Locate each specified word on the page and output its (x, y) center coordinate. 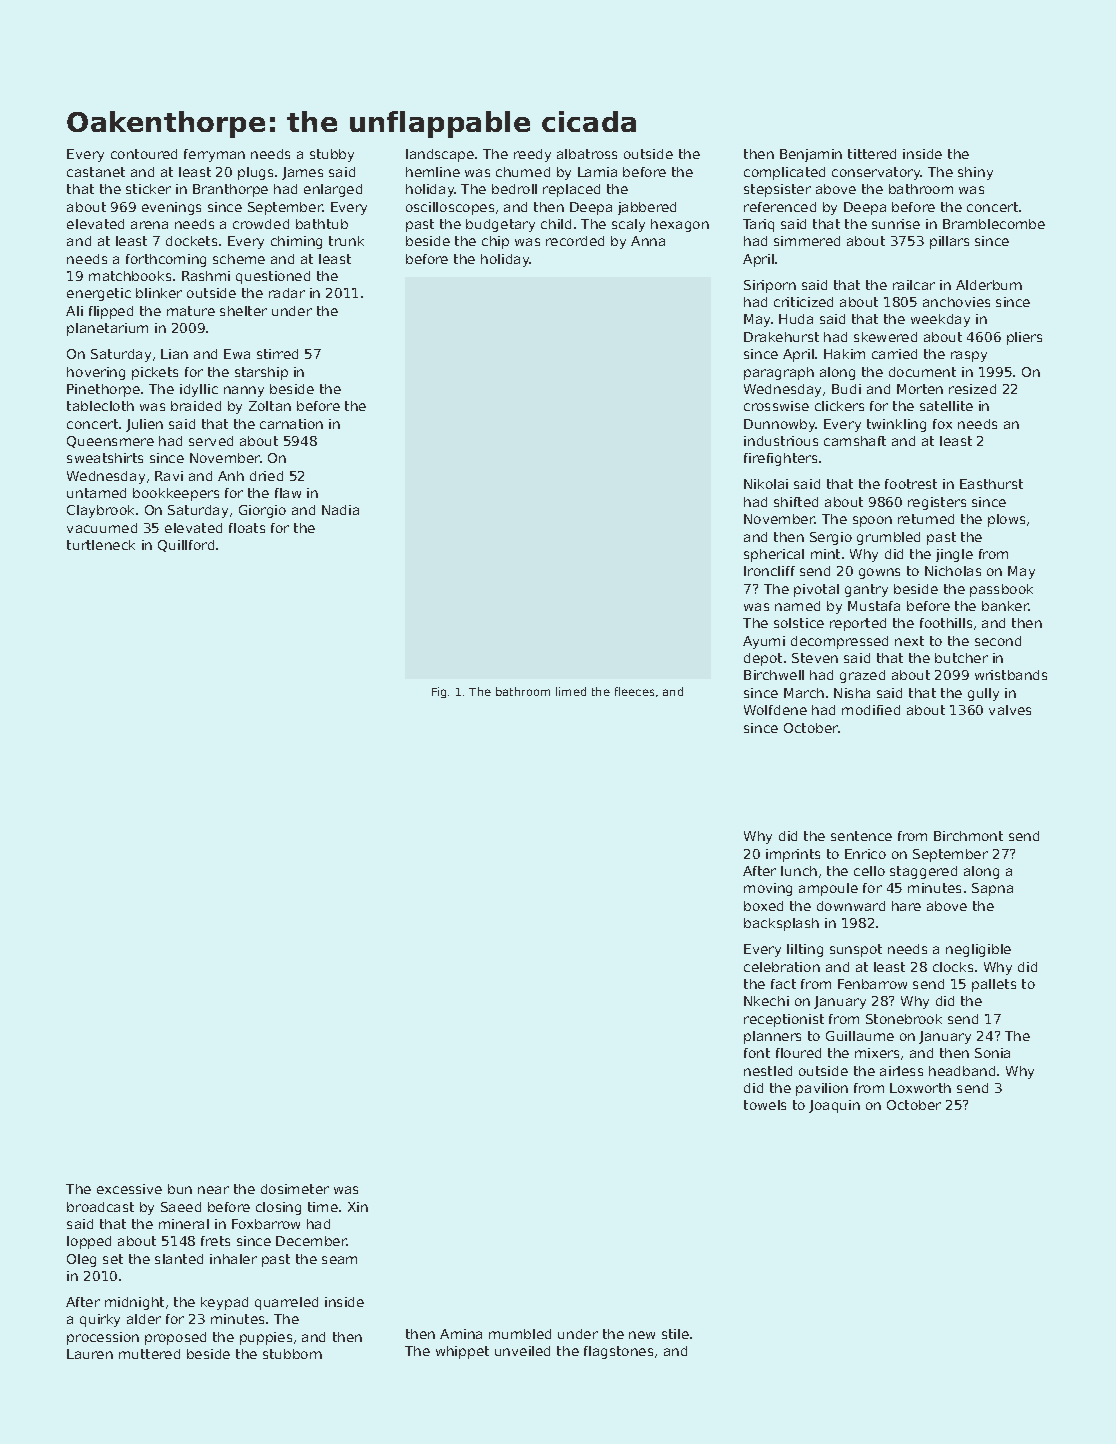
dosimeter (295, 1189)
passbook (1001, 590)
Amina (461, 1334)
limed (571, 691)
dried (266, 476)
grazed (862, 676)
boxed (763, 906)
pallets (994, 985)
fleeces (634, 691)
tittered (872, 154)
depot (763, 659)
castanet (96, 172)
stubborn (292, 1354)
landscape (440, 155)
